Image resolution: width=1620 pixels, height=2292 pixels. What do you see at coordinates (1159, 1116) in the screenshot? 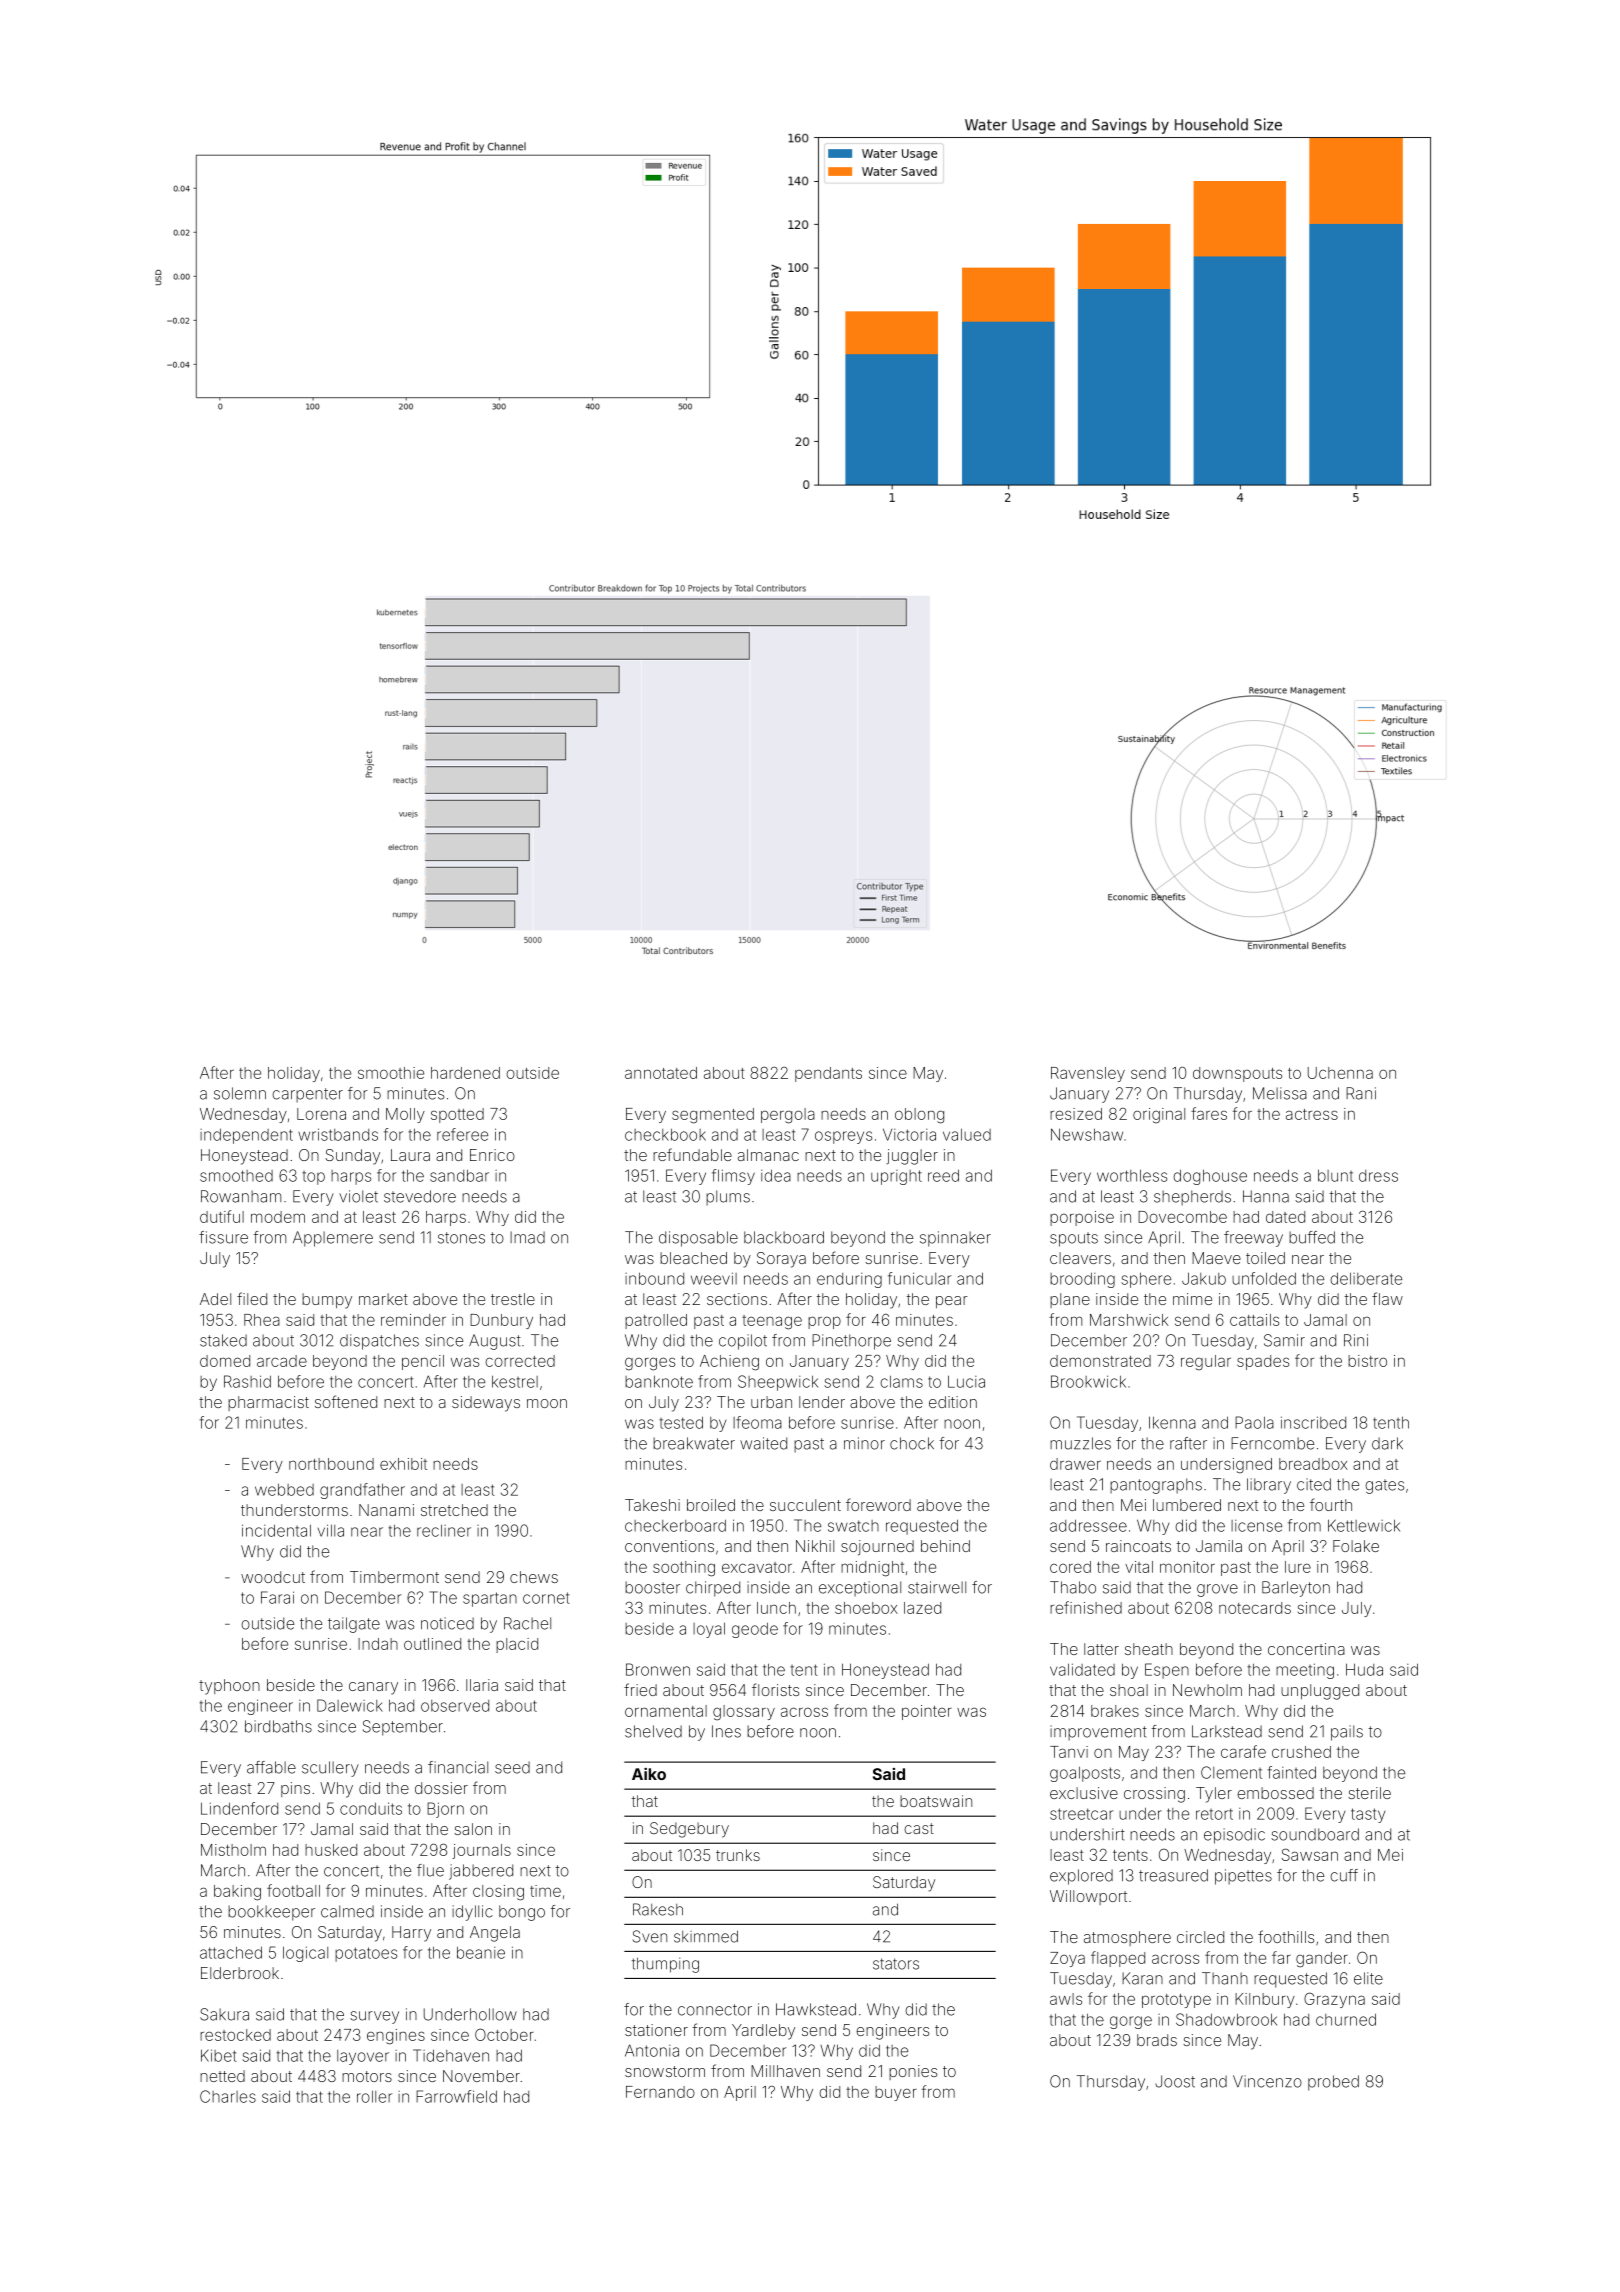
I see `original` at bounding box center [1159, 1116].
